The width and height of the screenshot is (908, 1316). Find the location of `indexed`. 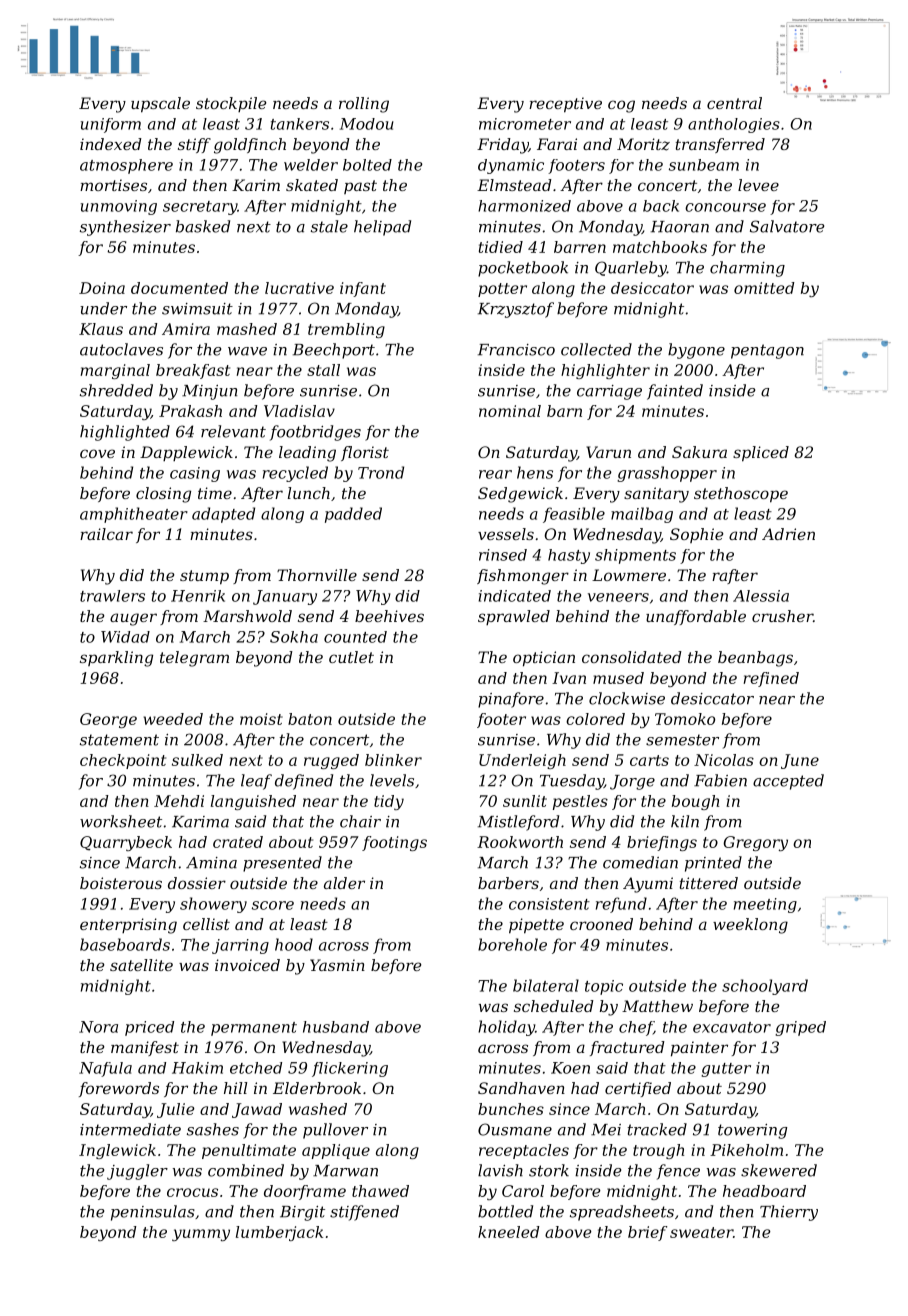

indexed is located at coordinates (111, 144).
